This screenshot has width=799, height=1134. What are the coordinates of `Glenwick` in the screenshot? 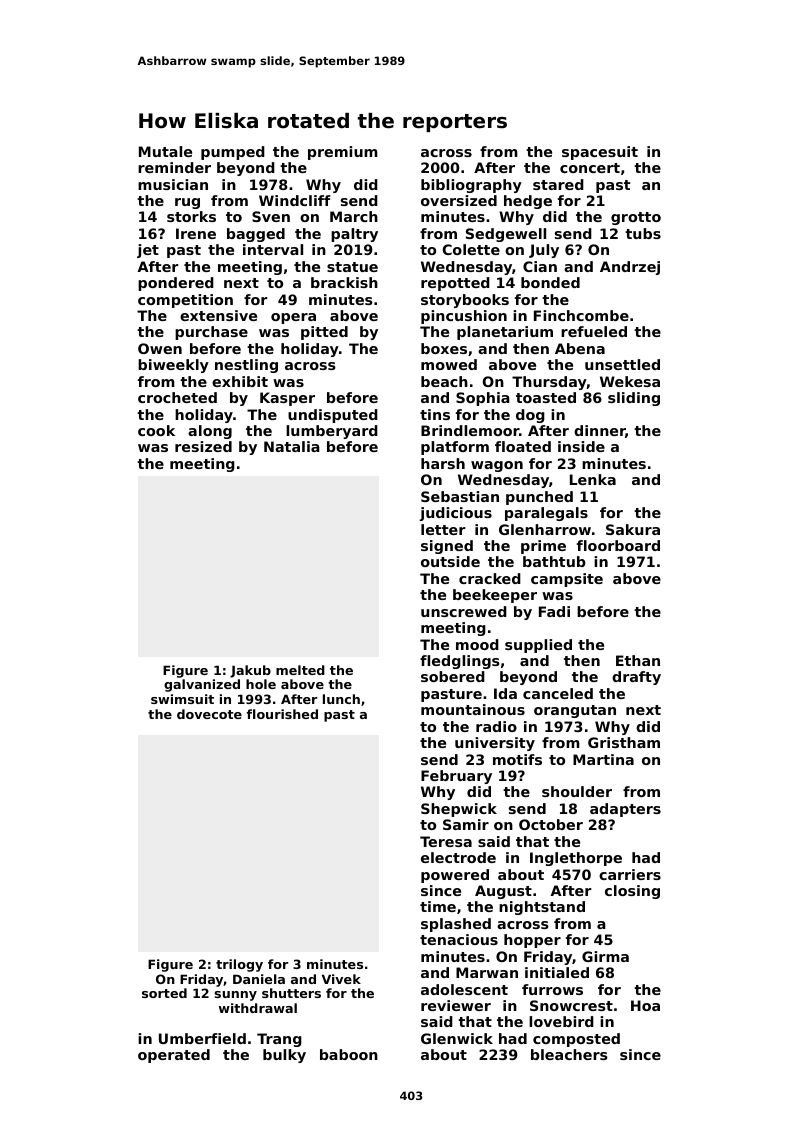 It's located at (457, 1038).
